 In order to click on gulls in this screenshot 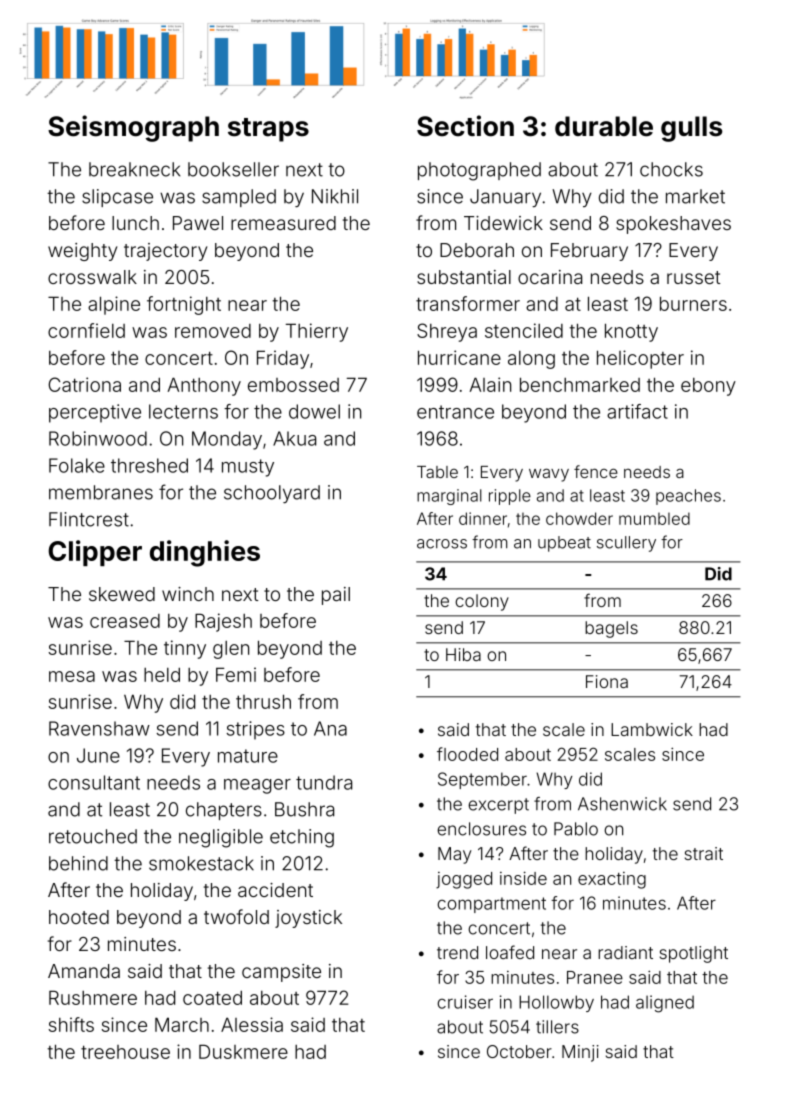, I will do `click(692, 129)`.
